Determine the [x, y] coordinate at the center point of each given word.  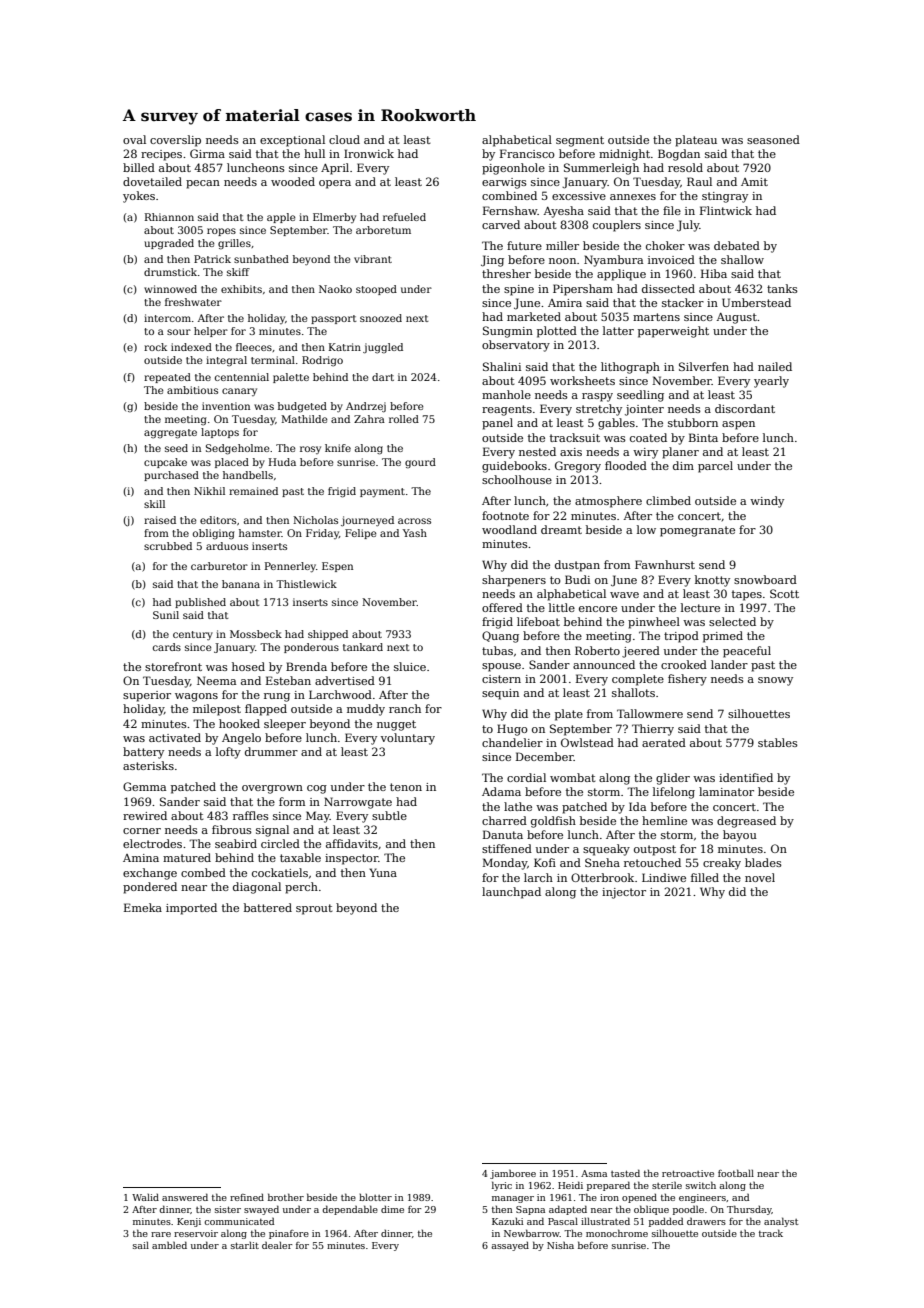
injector [624, 893]
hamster [260, 533]
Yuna [383, 872]
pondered [150, 888]
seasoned [773, 139]
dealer [277, 1245]
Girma [207, 153]
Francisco [527, 153]
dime [392, 1209]
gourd [420, 463]
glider [673, 779]
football [736, 1173]
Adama [501, 791]
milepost [217, 710]
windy [767, 502]
